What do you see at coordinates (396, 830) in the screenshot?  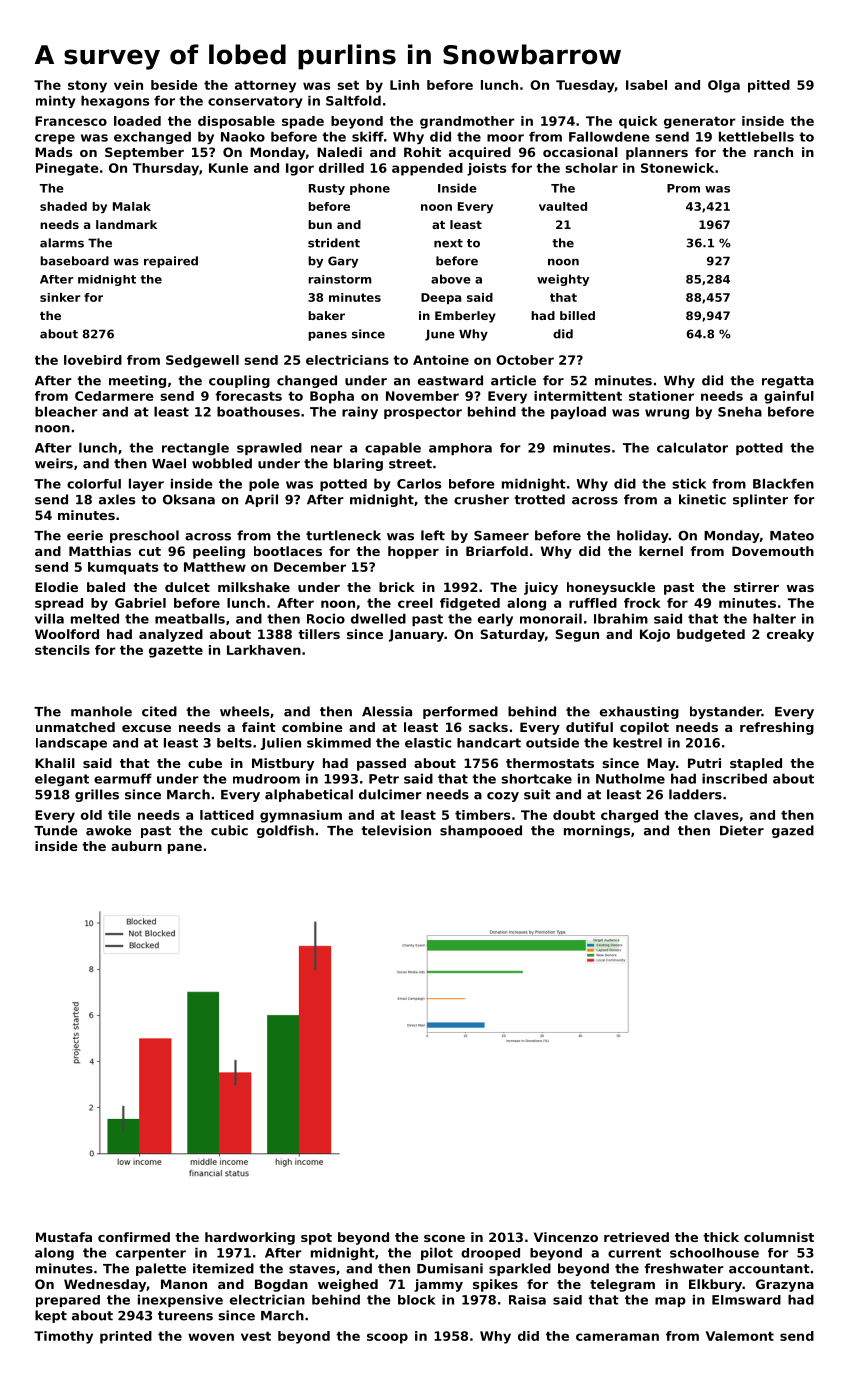 I see `television` at bounding box center [396, 830].
